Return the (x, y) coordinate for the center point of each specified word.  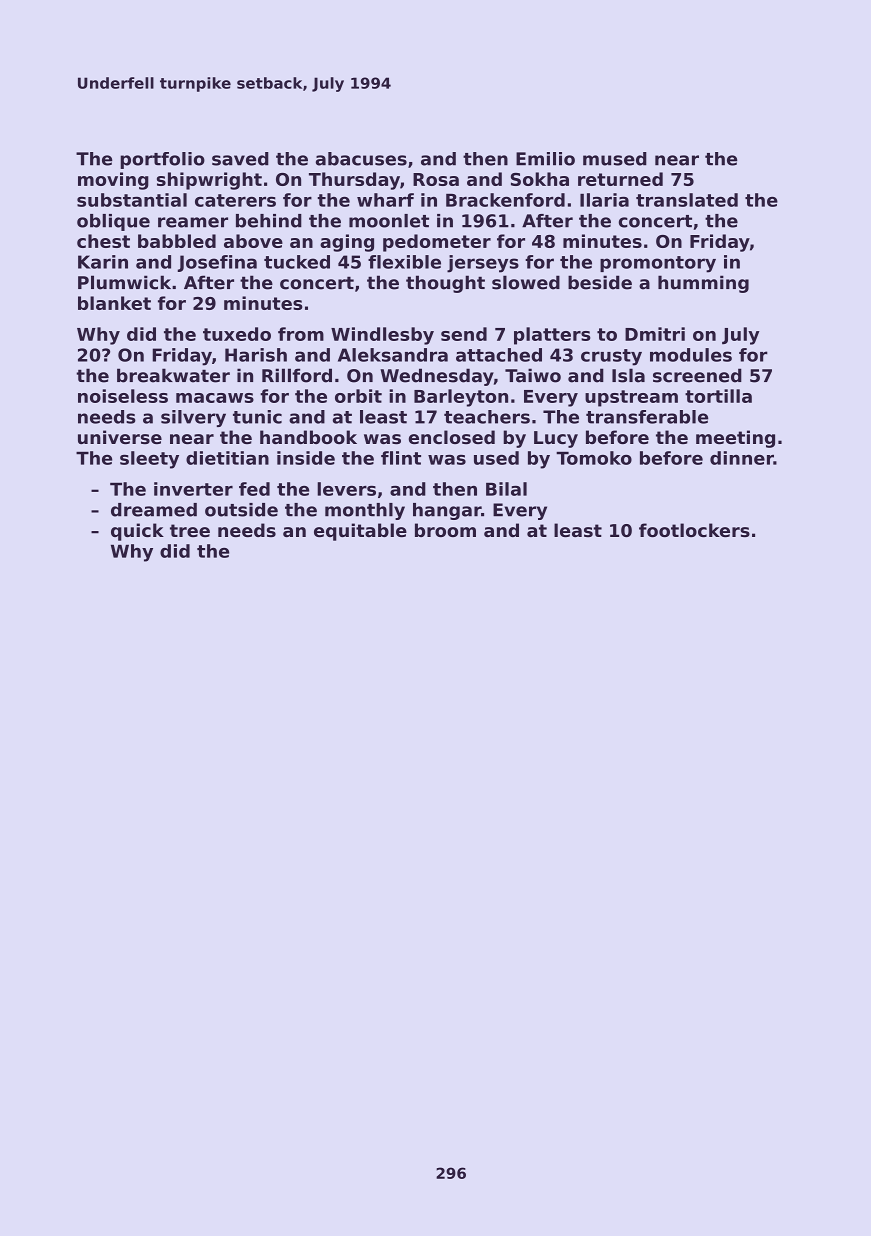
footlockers (694, 530)
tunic (257, 417)
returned (620, 179)
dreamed (154, 510)
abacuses (361, 159)
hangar (447, 511)
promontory (658, 264)
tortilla (718, 396)
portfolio (162, 160)
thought (445, 284)
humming (703, 284)
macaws (215, 398)
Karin (103, 262)
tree (190, 530)
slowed (526, 282)
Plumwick (124, 282)
